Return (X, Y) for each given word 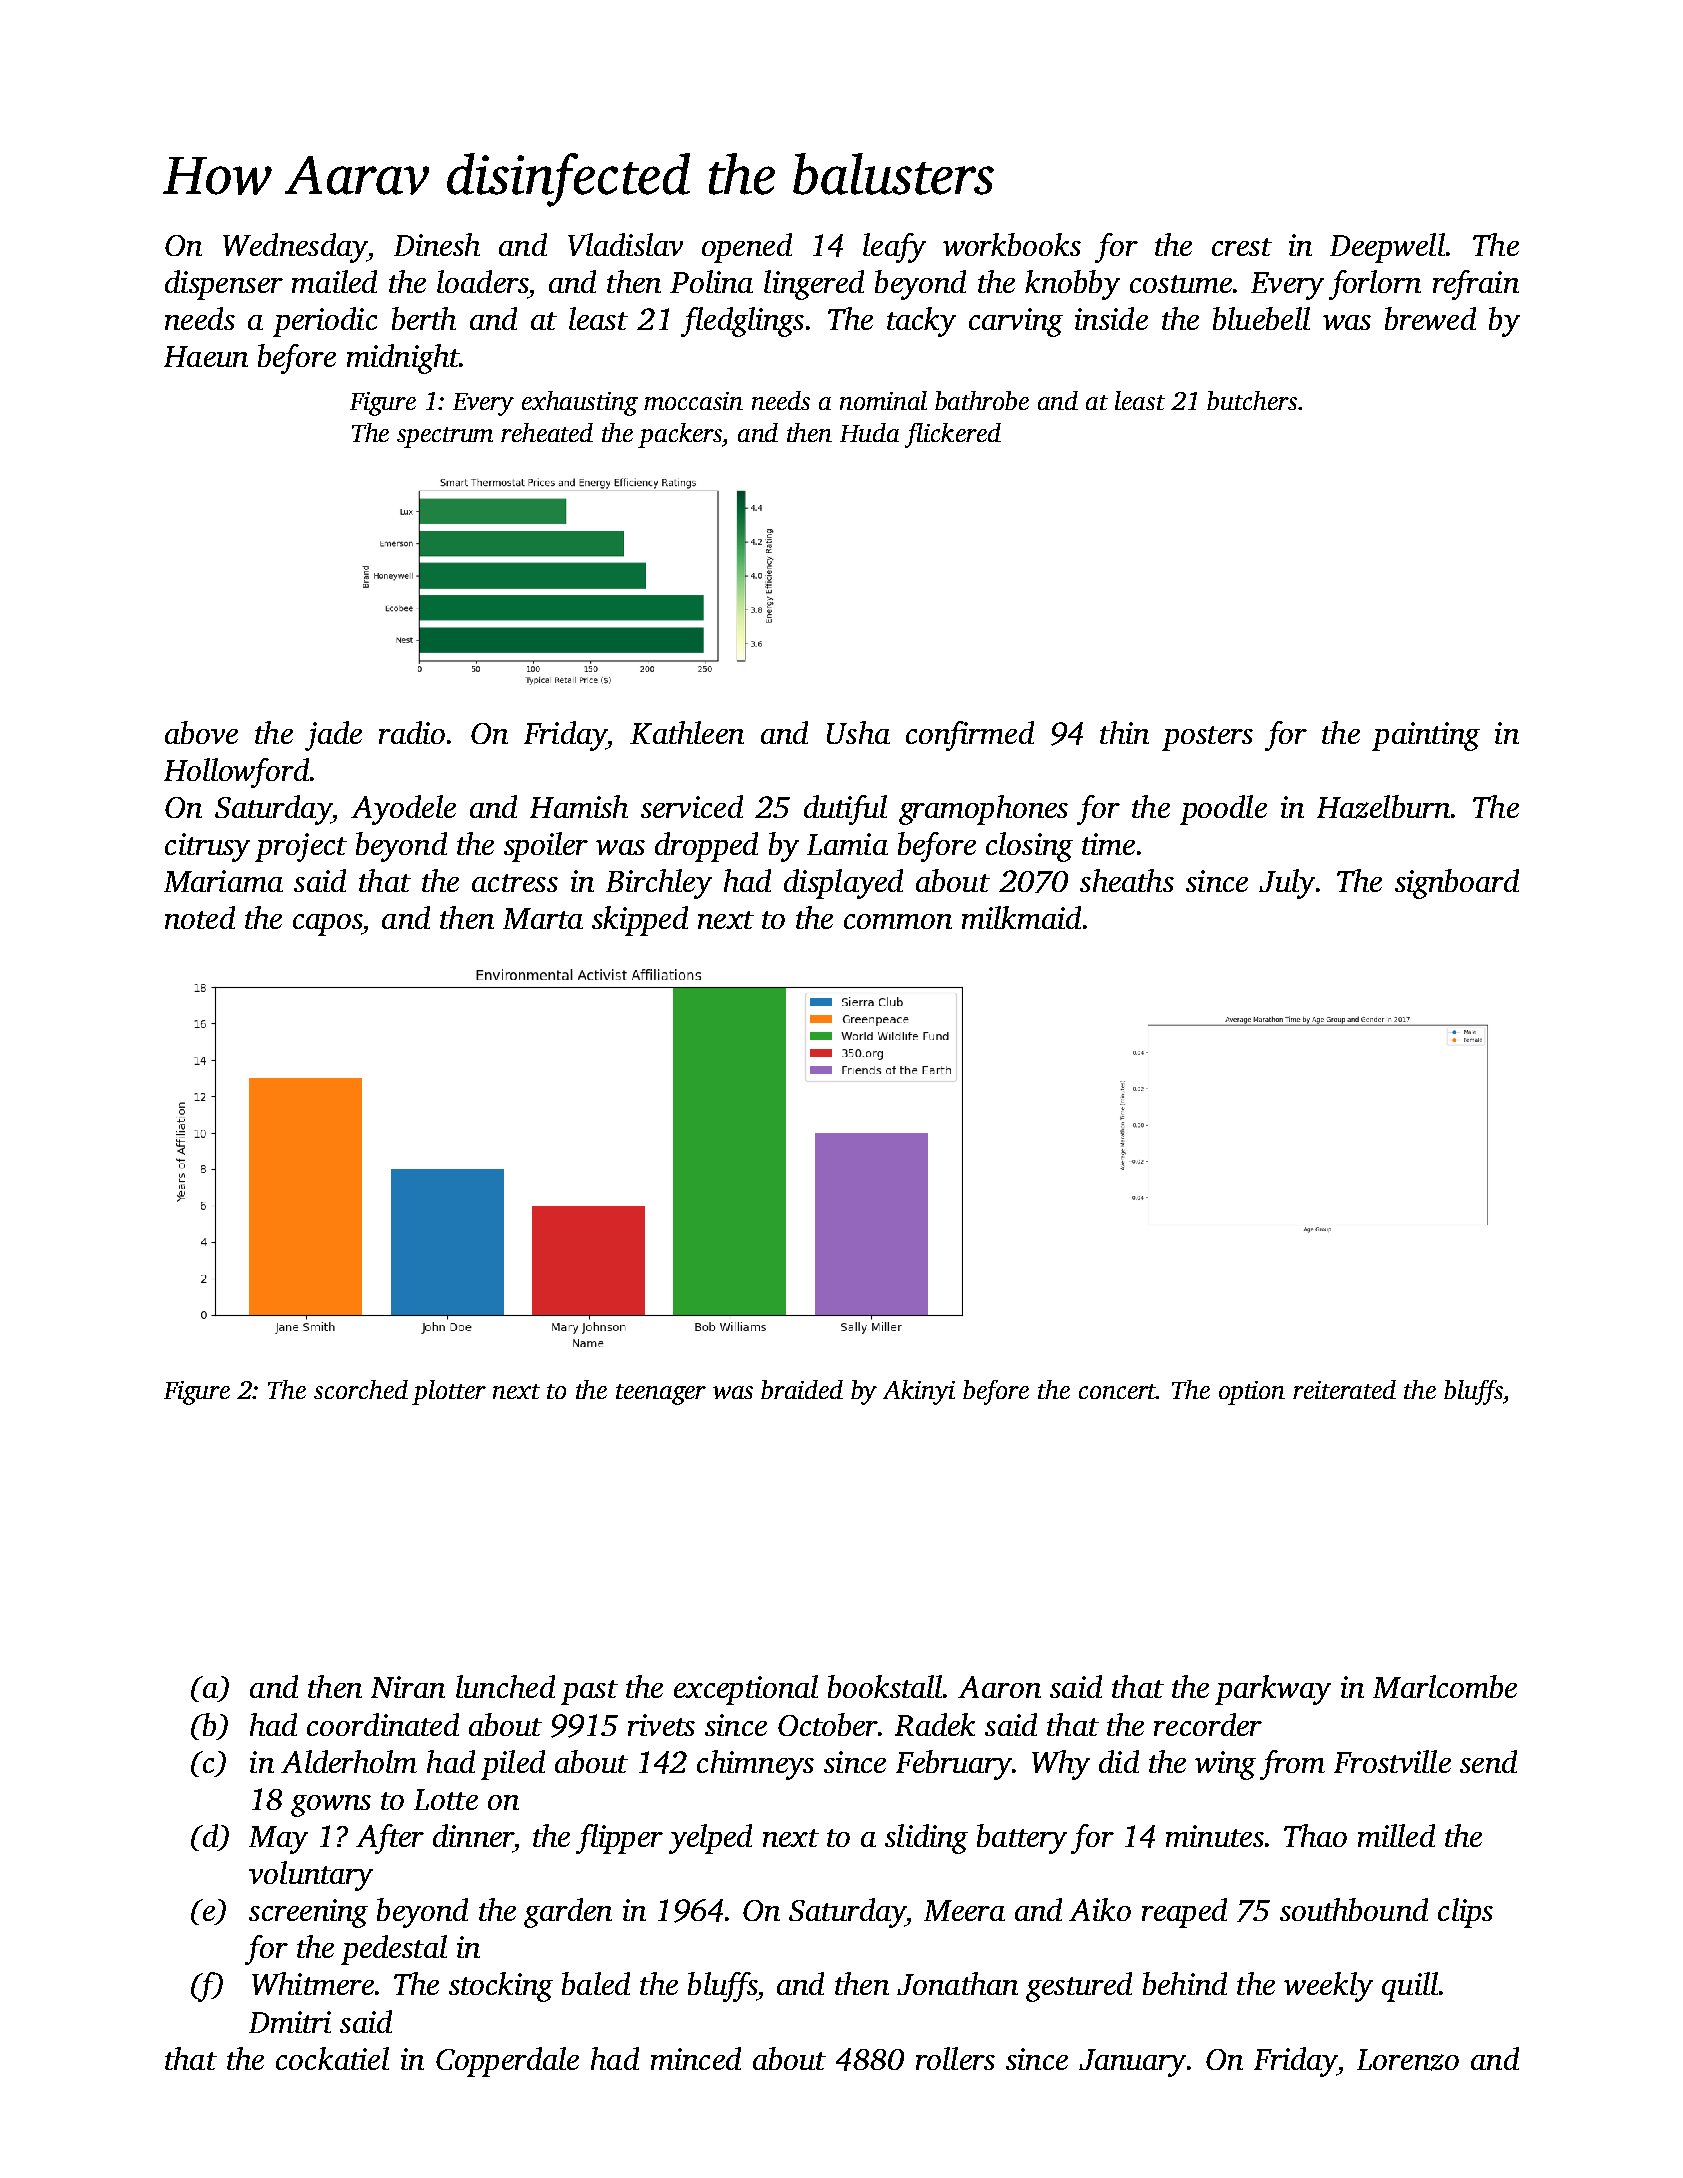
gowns (331, 1806)
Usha (858, 732)
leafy (894, 248)
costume (1181, 284)
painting (1426, 736)
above (201, 732)
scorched (361, 1389)
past (589, 1692)
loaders (482, 281)
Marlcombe (1445, 1686)
